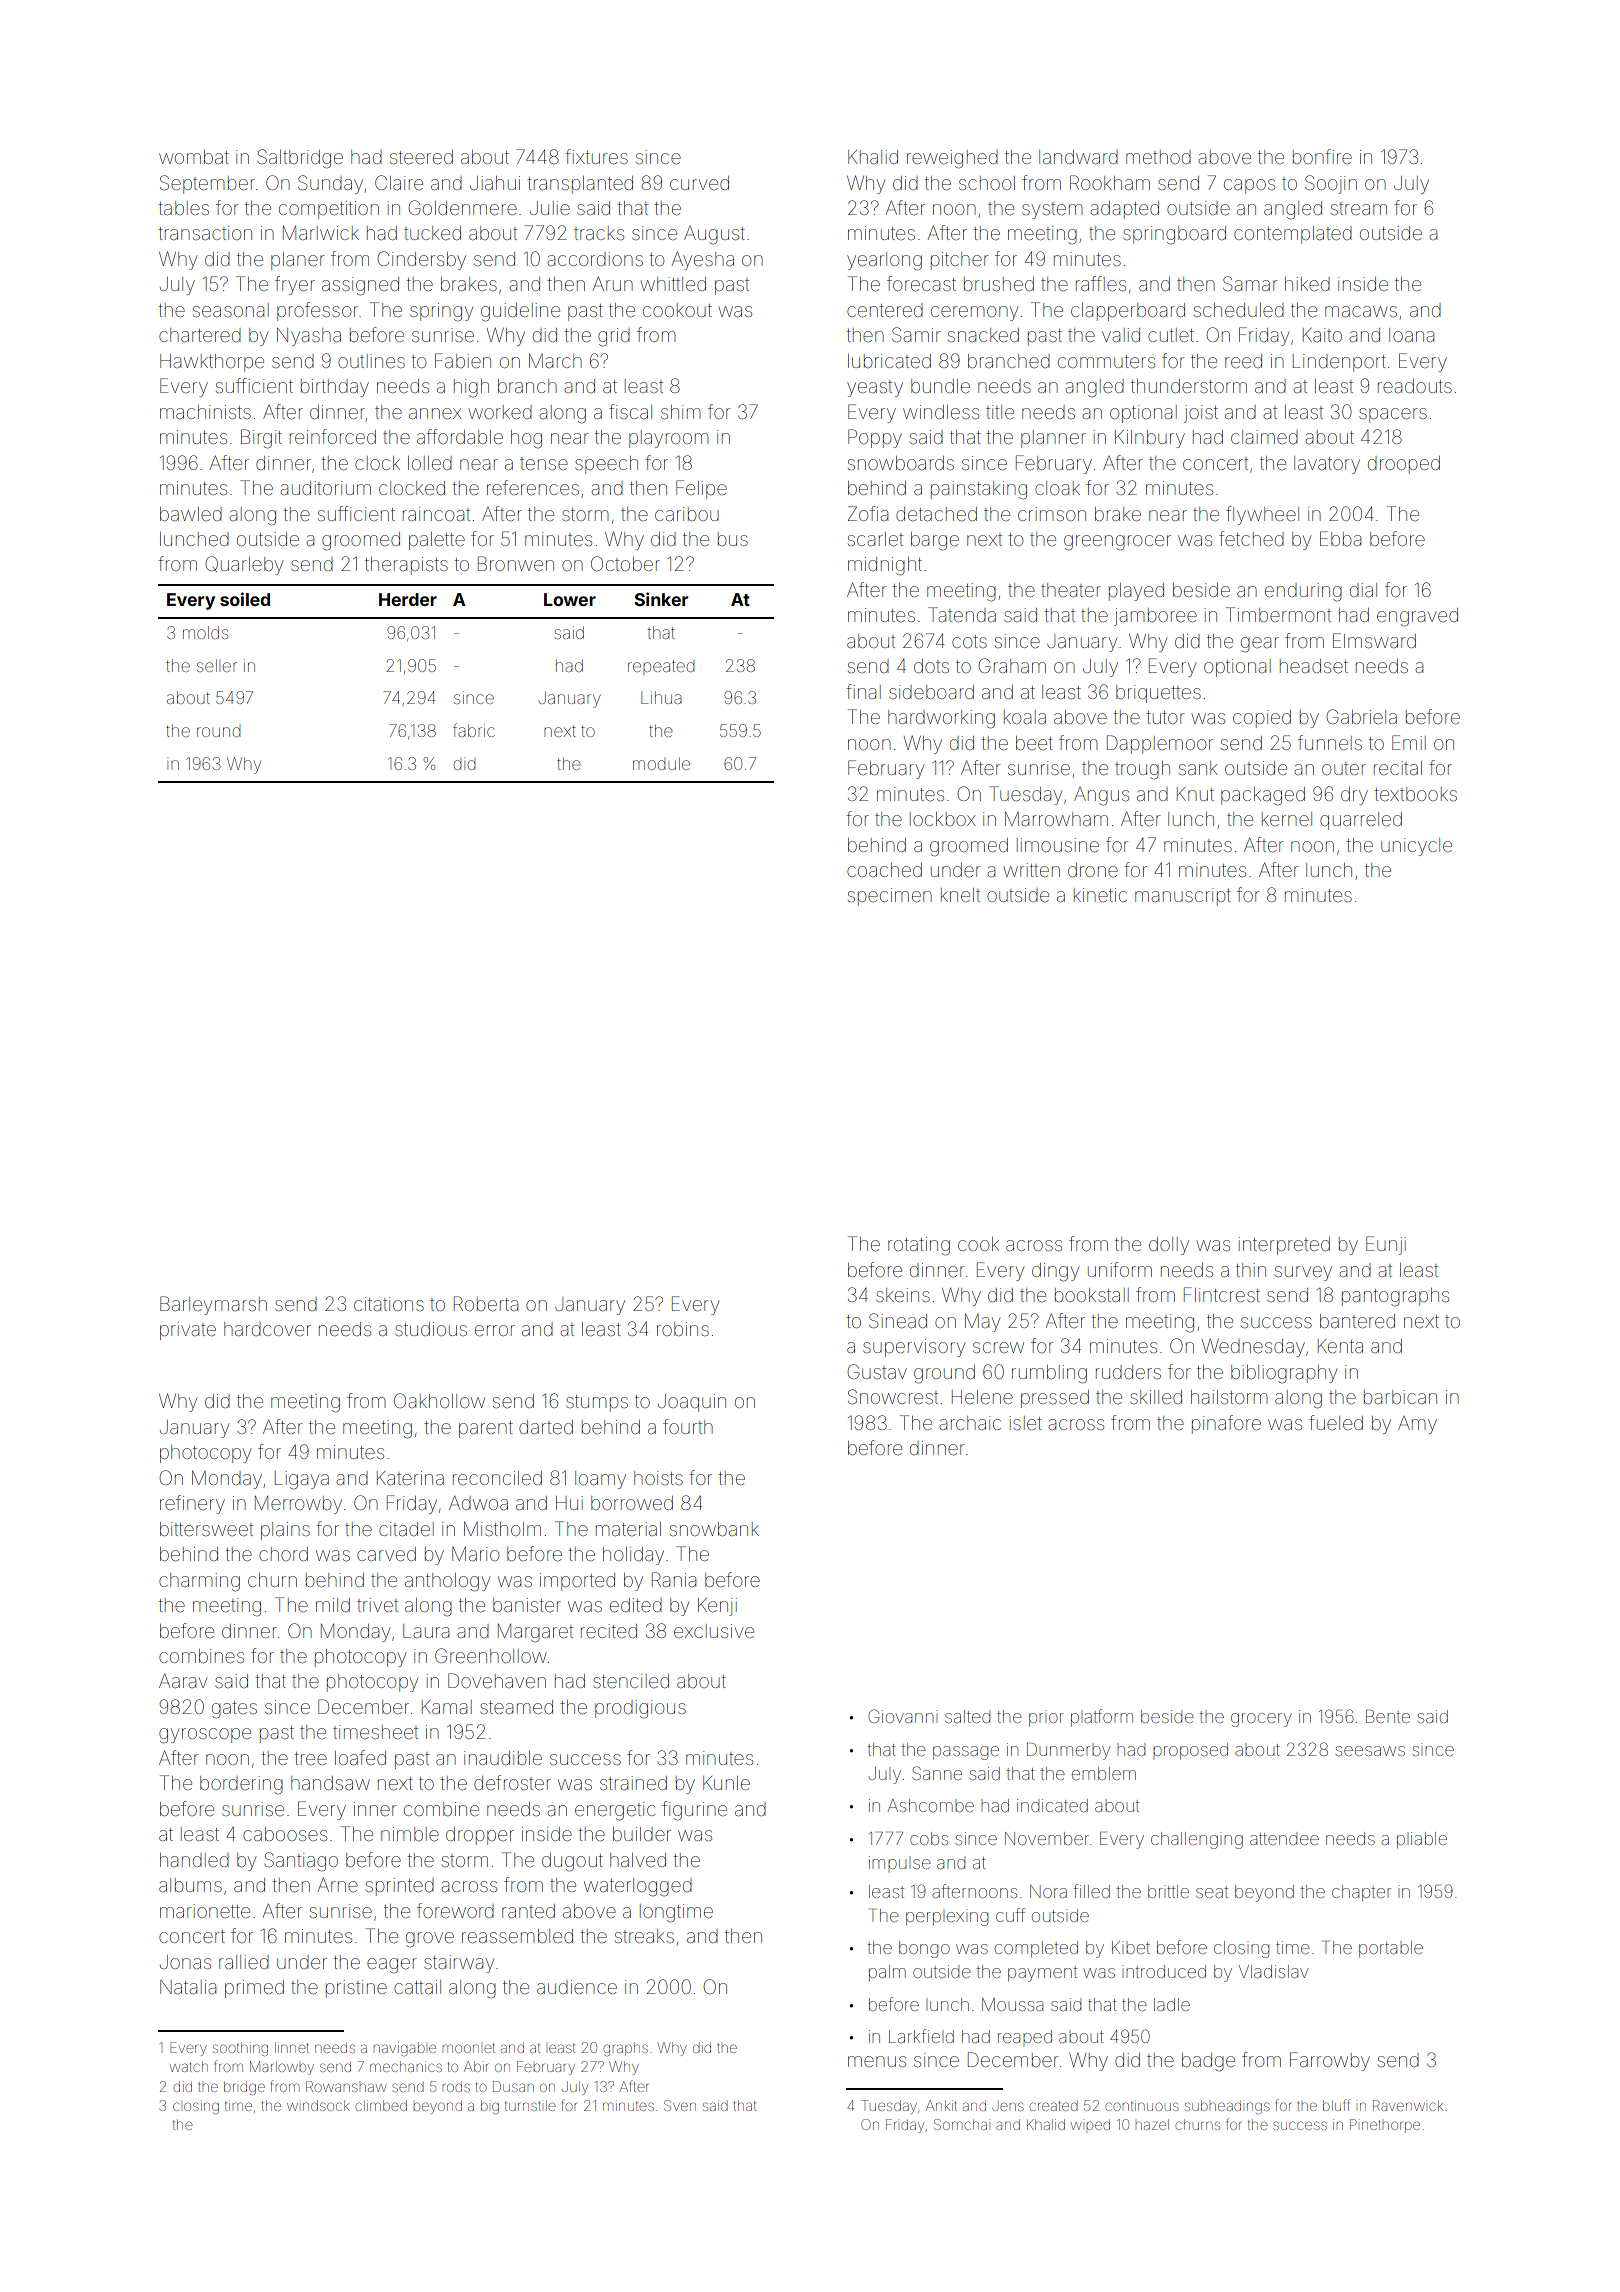  What do you see at coordinates (596, 156) in the screenshot?
I see `fixtures` at bounding box center [596, 156].
